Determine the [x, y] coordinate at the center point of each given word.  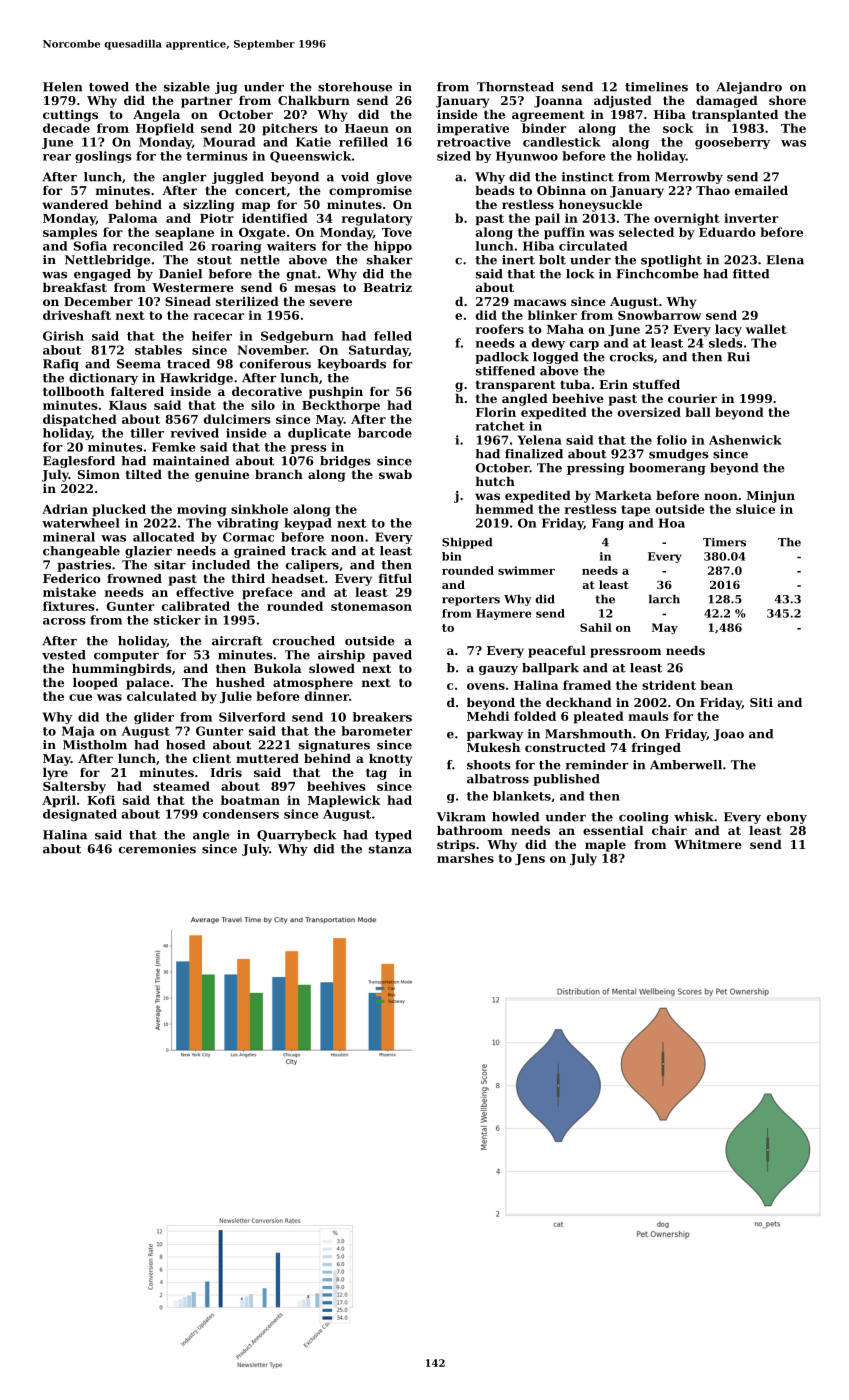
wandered [75, 204]
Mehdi [488, 716]
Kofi [101, 800]
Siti [761, 702]
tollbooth [73, 391]
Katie [313, 142]
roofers [500, 329]
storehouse [355, 87]
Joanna [558, 102]
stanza [390, 849]
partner [207, 102]
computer [126, 656]
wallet [766, 329]
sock [678, 128]
